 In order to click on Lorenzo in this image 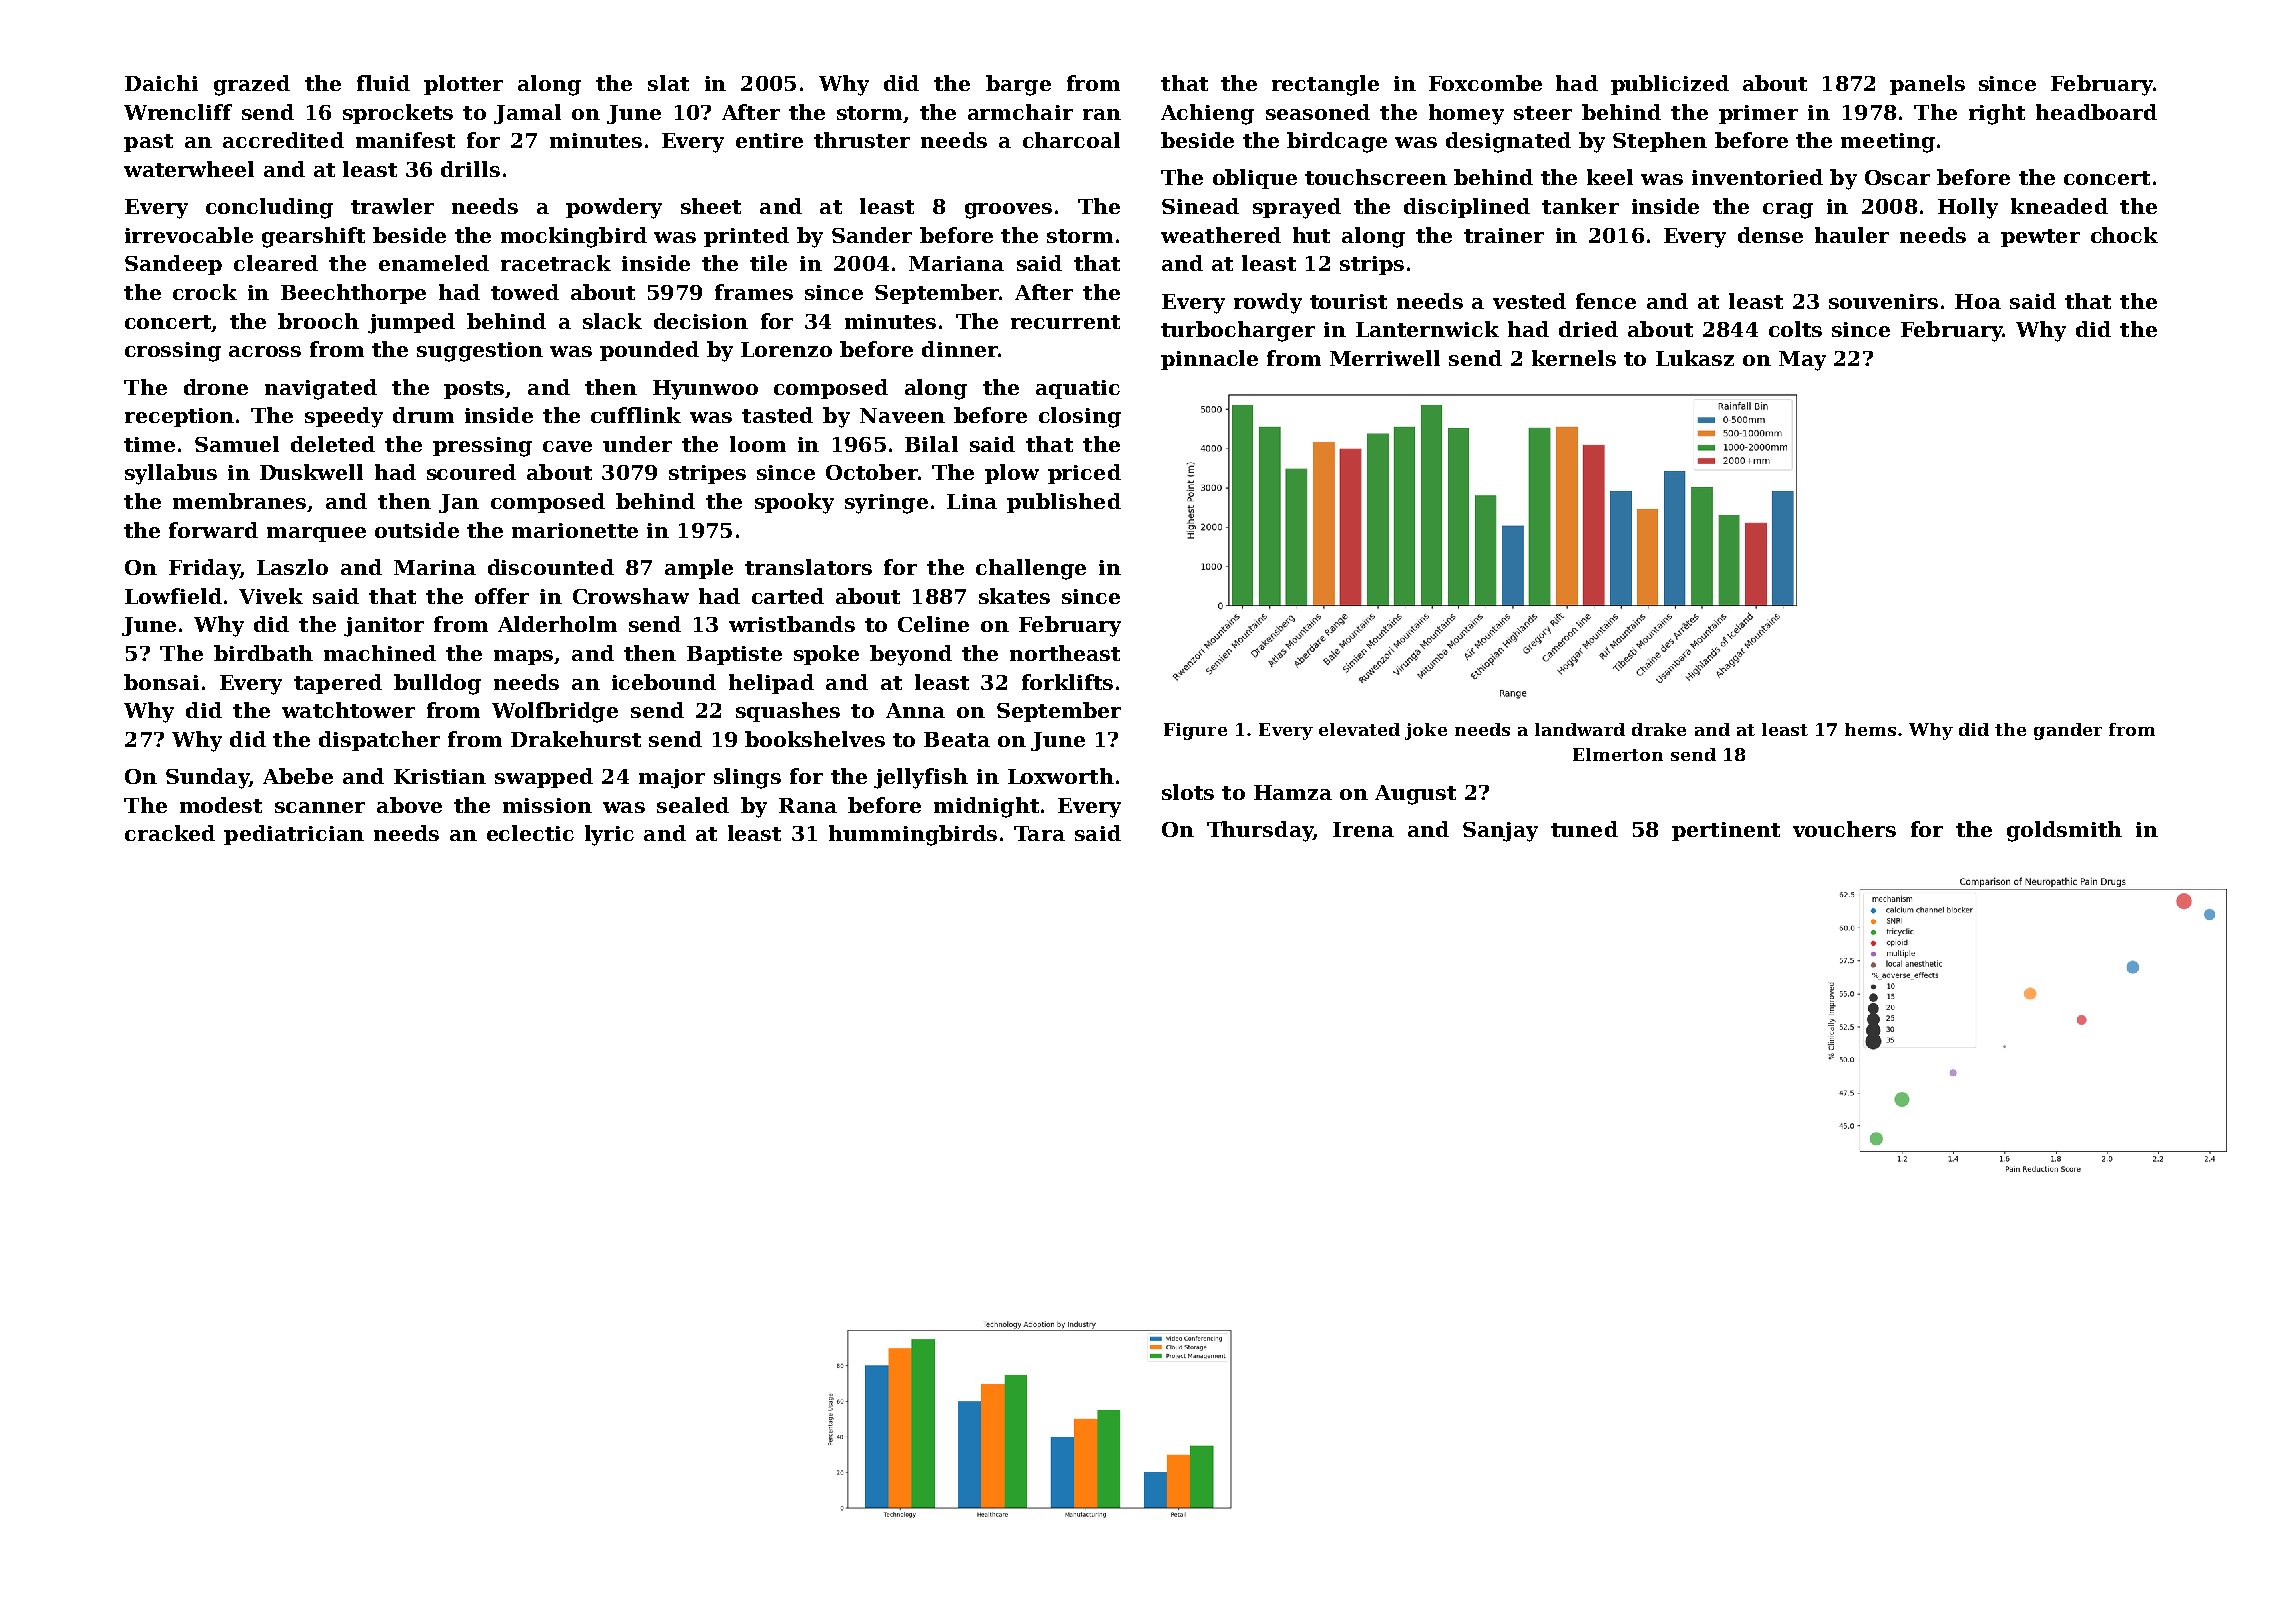, I will do `click(786, 349)`.
